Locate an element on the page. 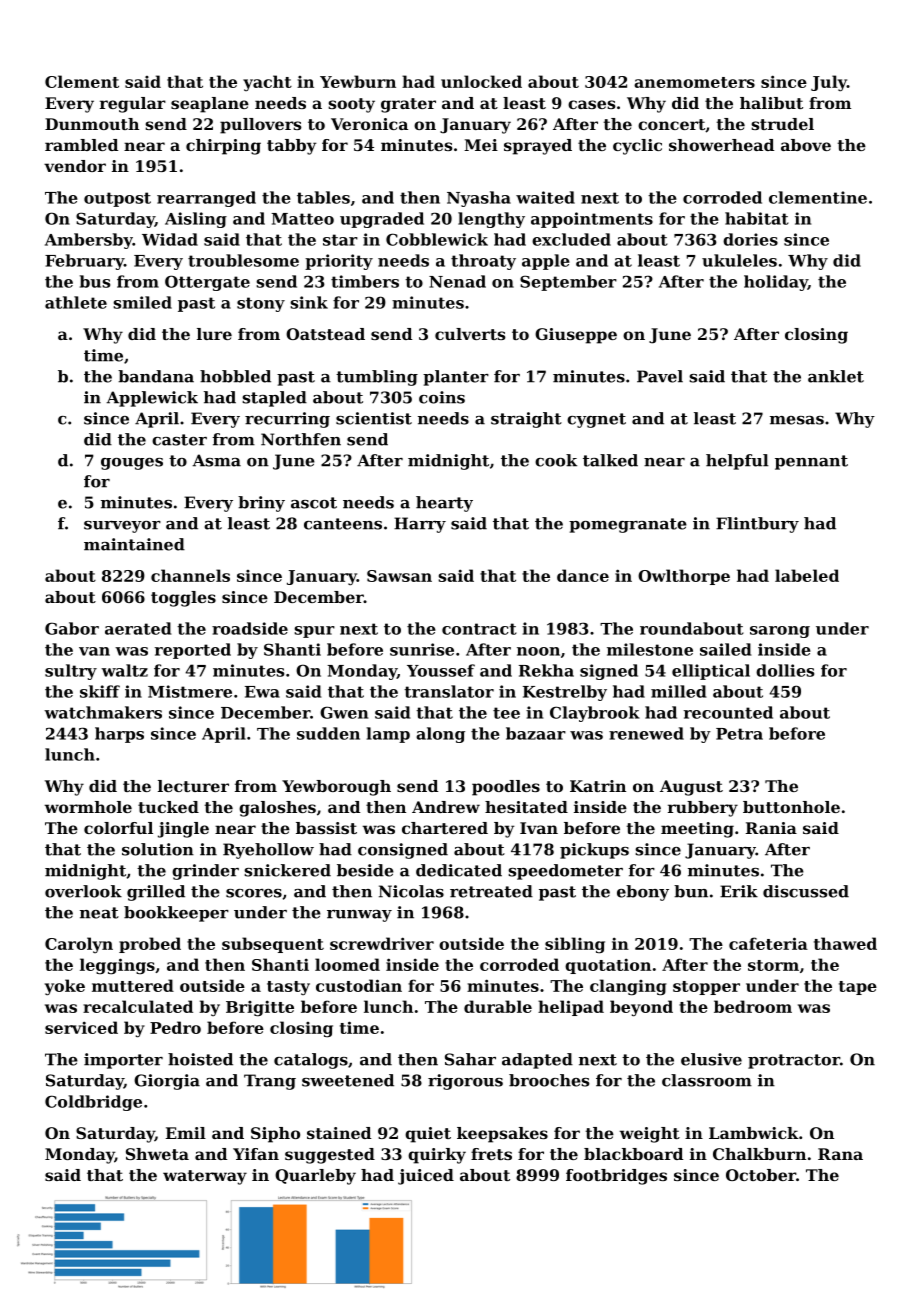 This page has width=924, height=1308. sailed is located at coordinates (726, 649).
